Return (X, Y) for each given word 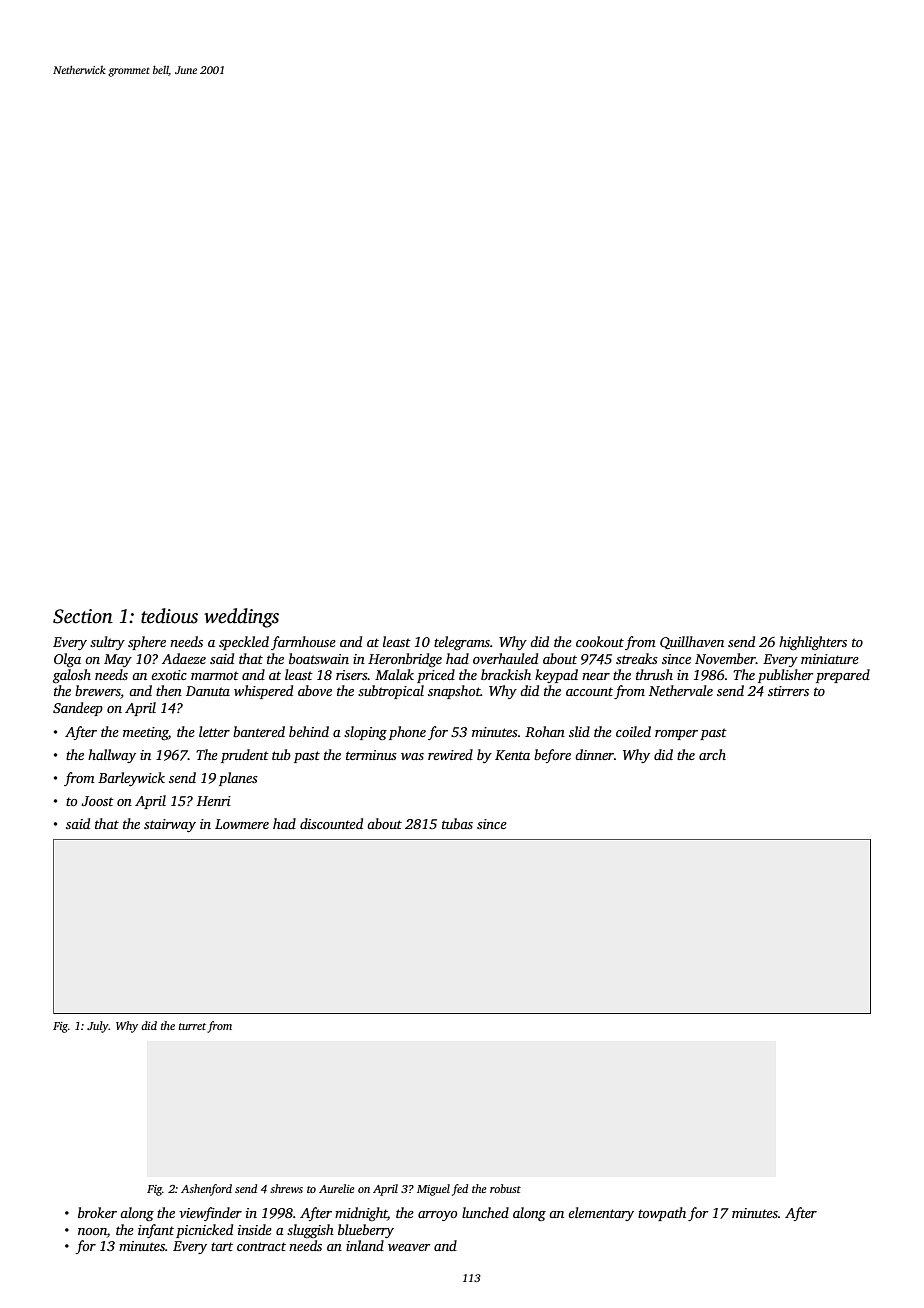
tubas (457, 823)
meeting (145, 733)
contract (261, 1246)
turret (192, 1026)
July (98, 1027)
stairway (170, 825)
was (412, 756)
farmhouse (303, 643)
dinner (594, 754)
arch (712, 754)
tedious (169, 616)
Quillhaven (692, 642)
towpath (662, 1214)
